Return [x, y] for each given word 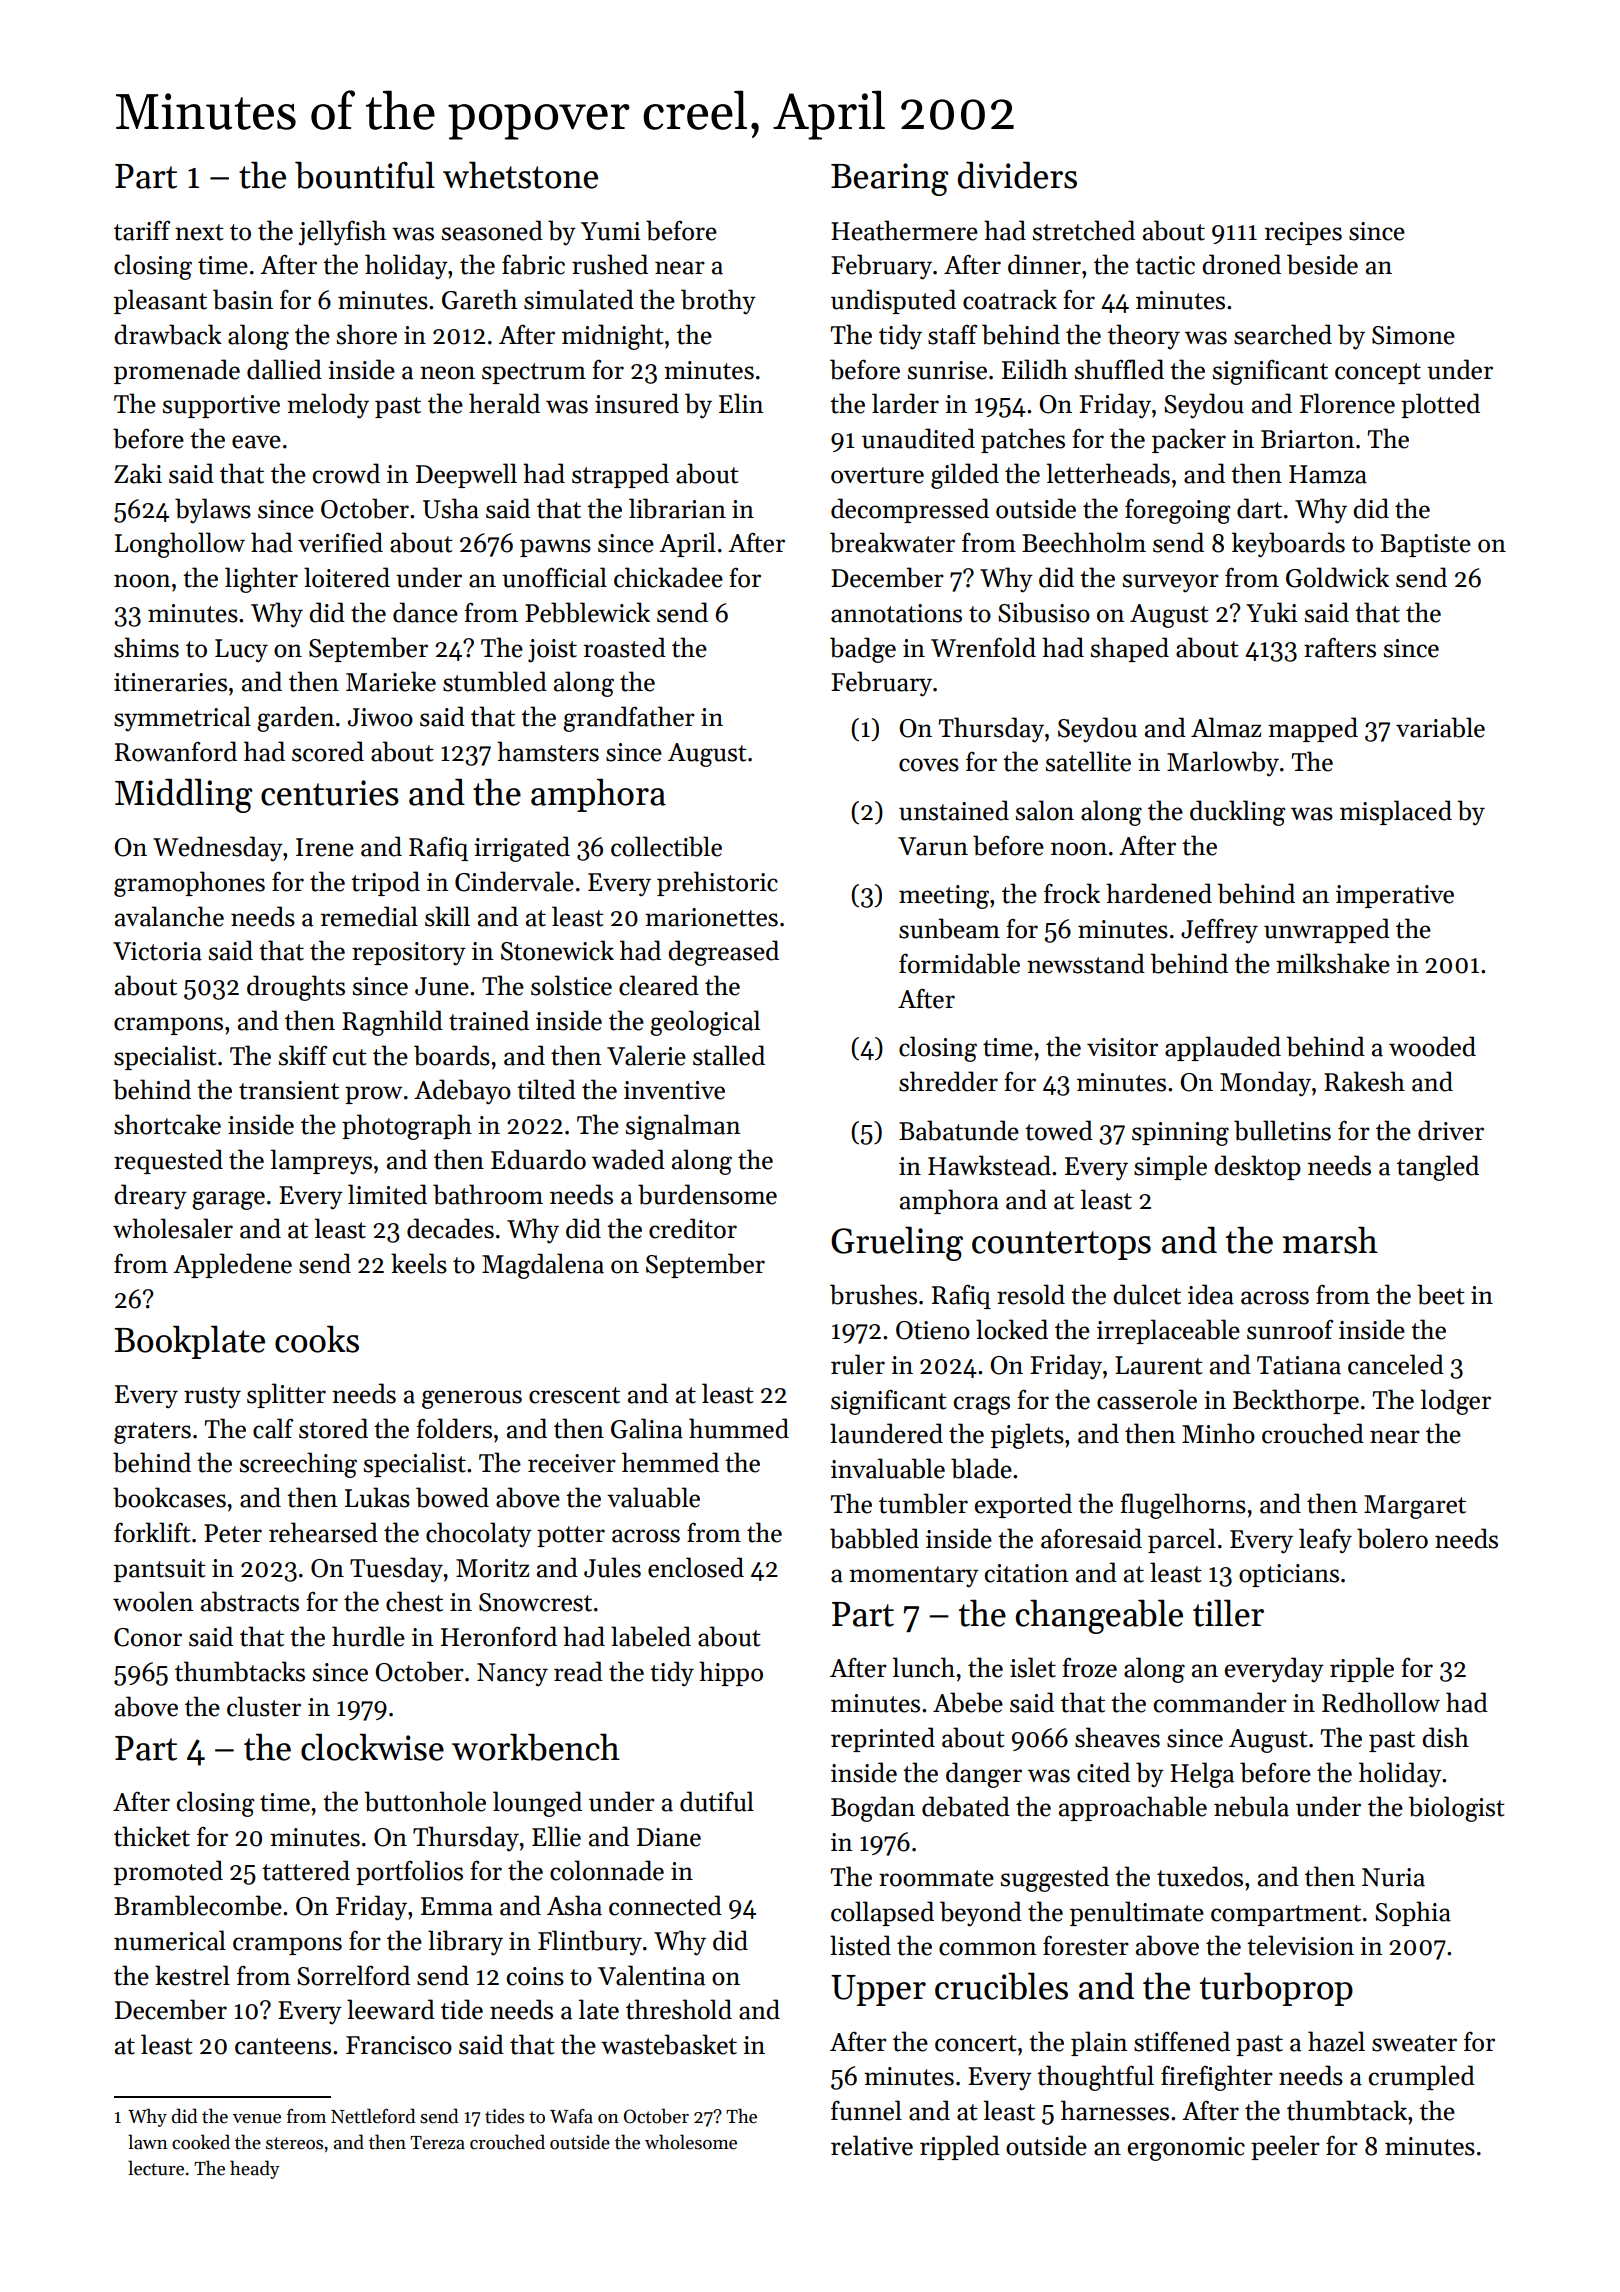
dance [425, 612]
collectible [666, 846]
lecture [156, 2168]
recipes [1303, 233]
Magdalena [543, 1266]
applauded [1223, 1048]
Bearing [890, 179]
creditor [693, 1228]
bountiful [365, 175]
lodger [1456, 1402]
